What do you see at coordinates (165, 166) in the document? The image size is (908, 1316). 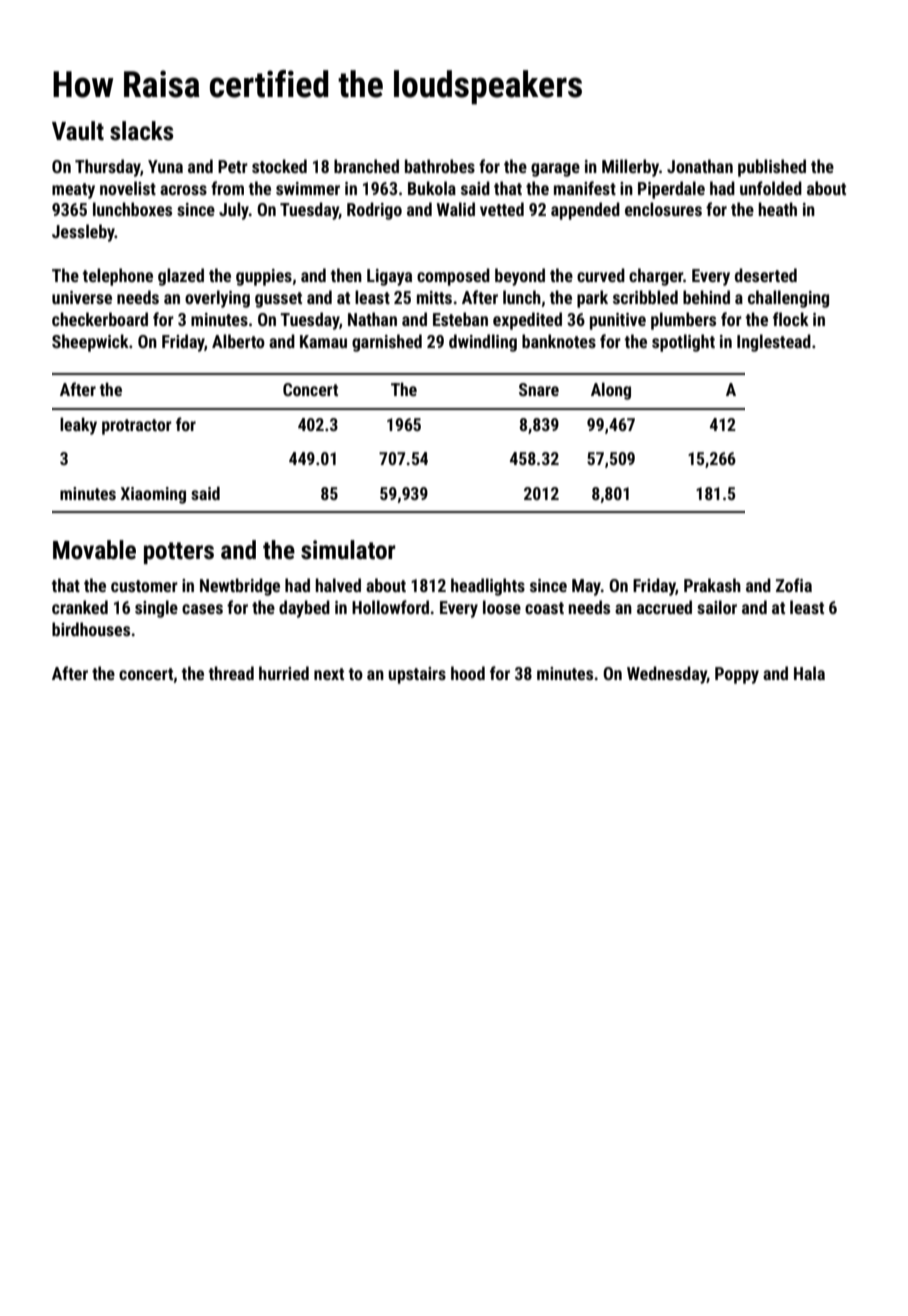 I see `Yuna` at bounding box center [165, 166].
